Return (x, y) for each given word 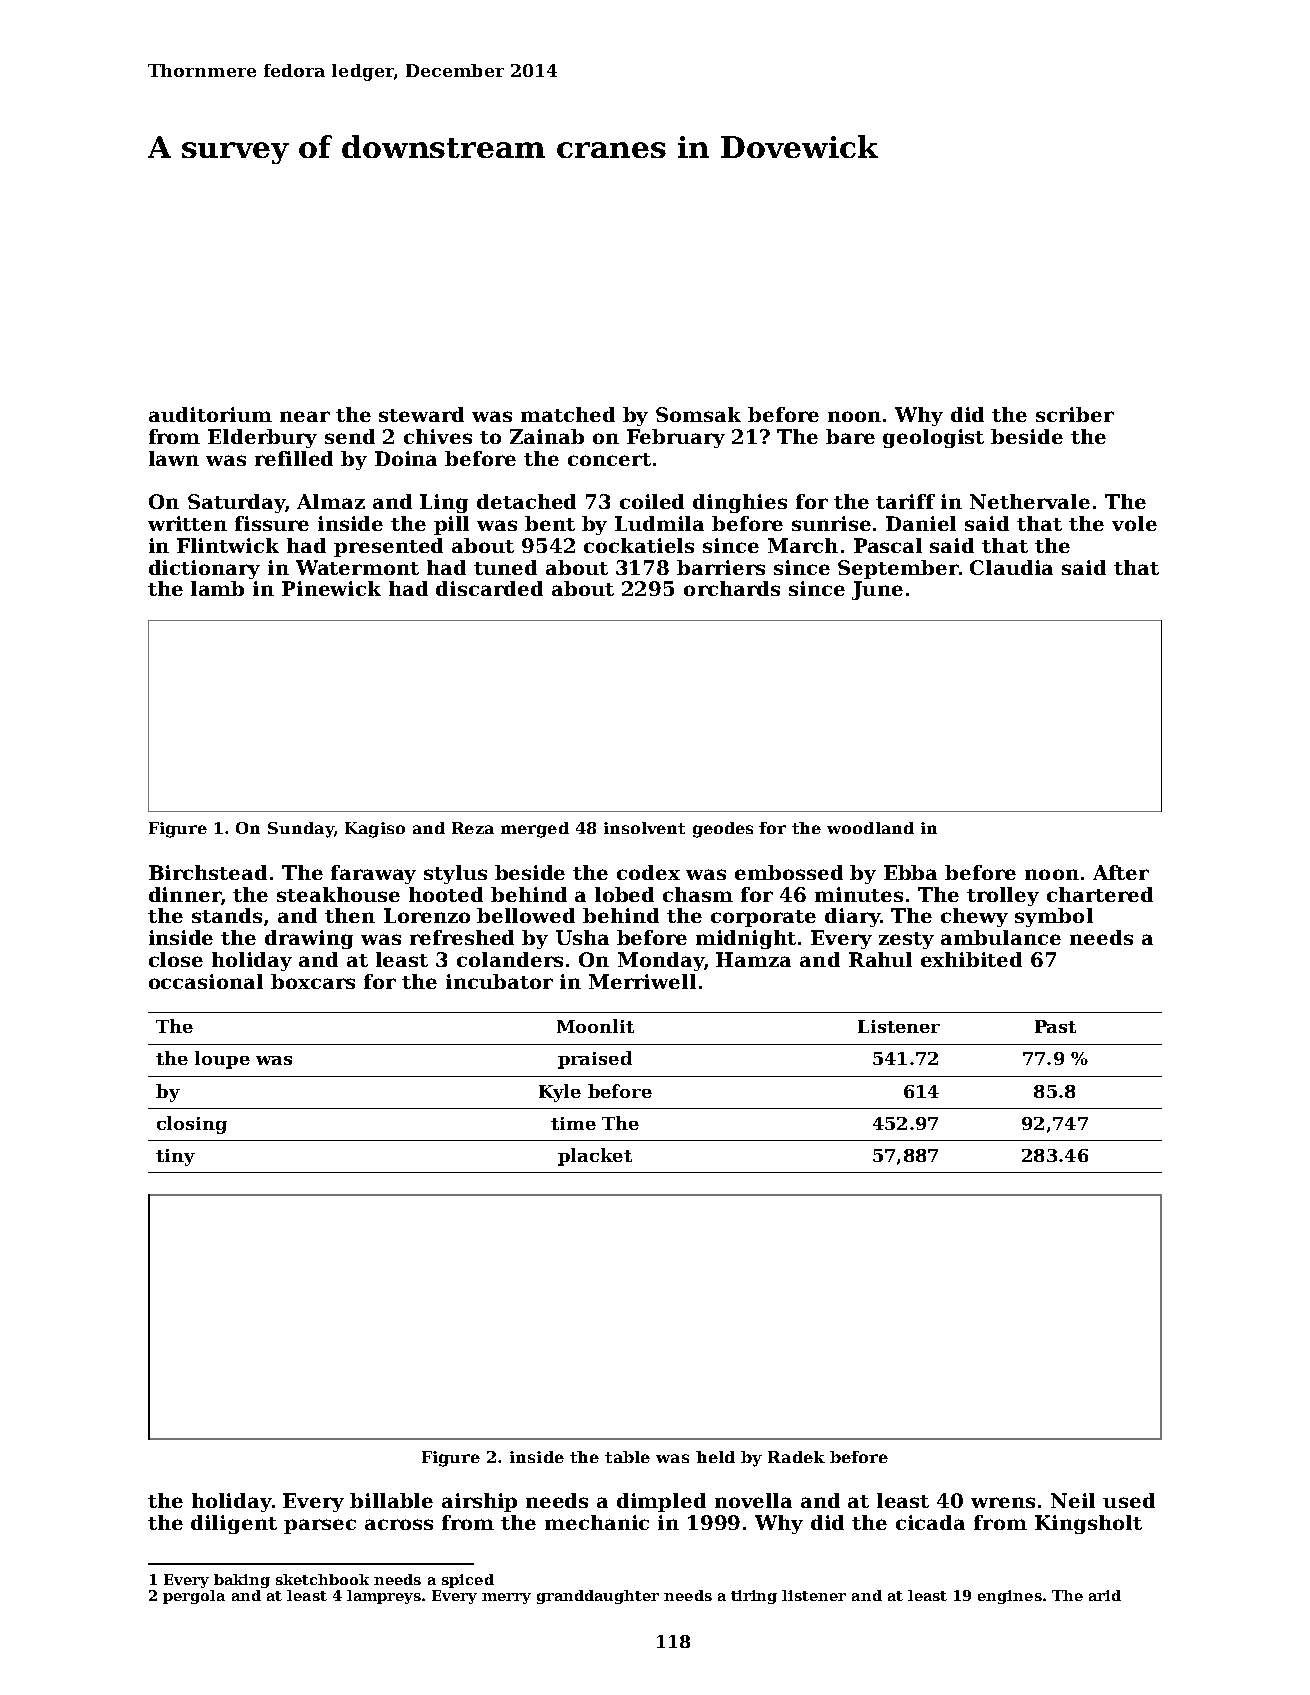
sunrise (831, 523)
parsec (320, 1526)
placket (595, 1157)
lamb (217, 588)
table (627, 1457)
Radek (796, 1457)
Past (1055, 1026)
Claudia (1011, 567)
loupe (222, 1060)
